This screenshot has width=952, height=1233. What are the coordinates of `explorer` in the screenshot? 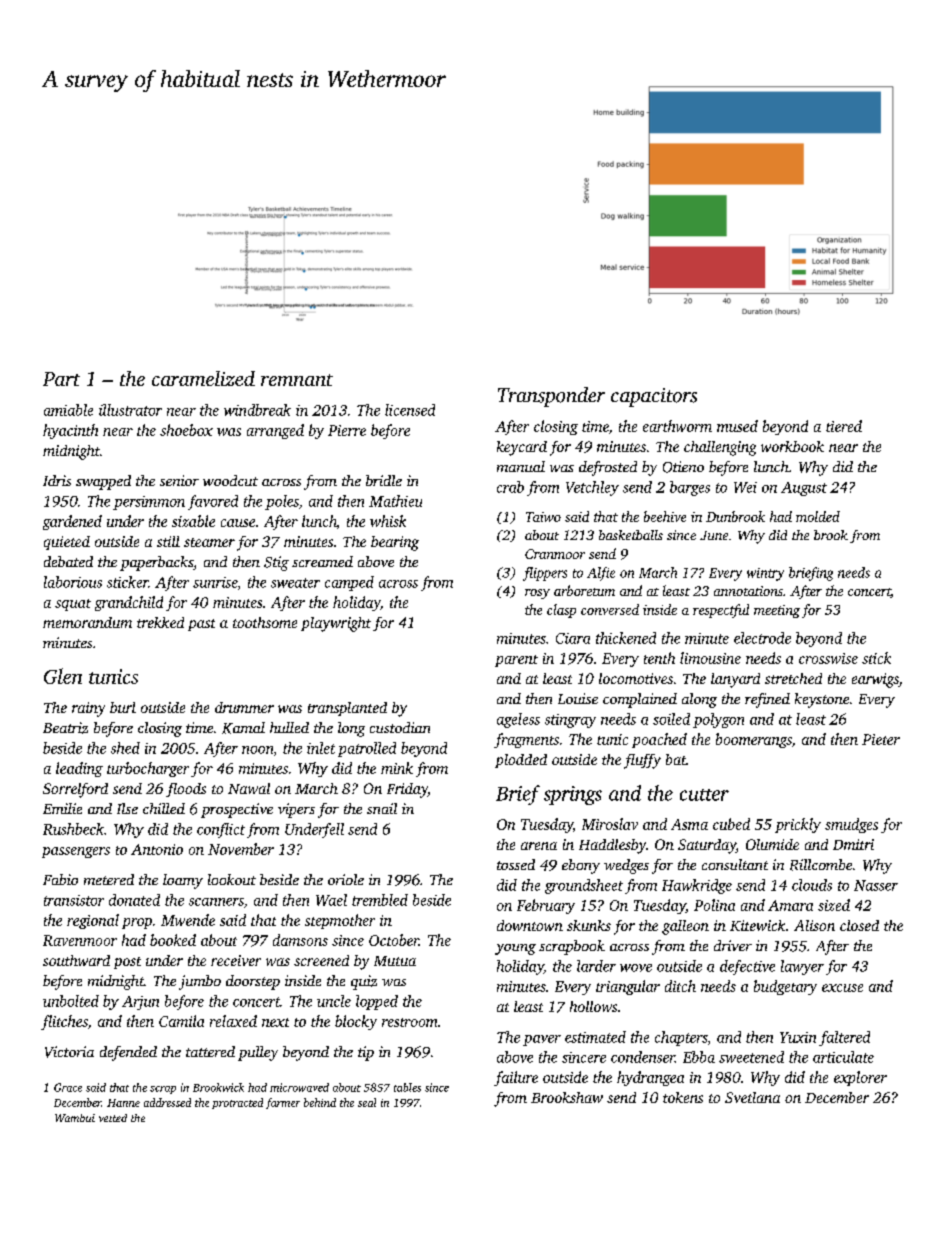 It's located at (860, 1078).
